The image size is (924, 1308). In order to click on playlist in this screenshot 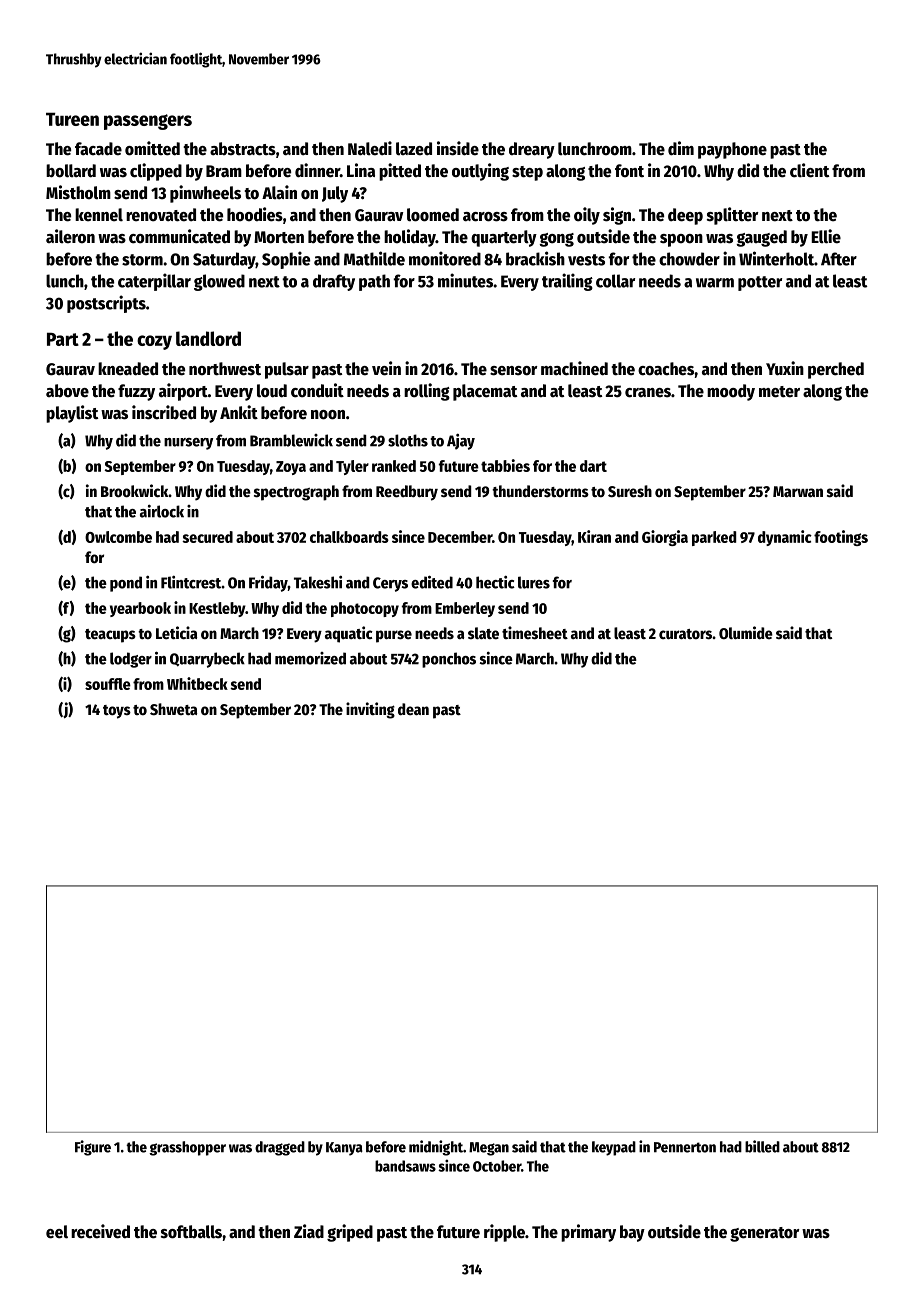, I will do `click(72, 414)`.
